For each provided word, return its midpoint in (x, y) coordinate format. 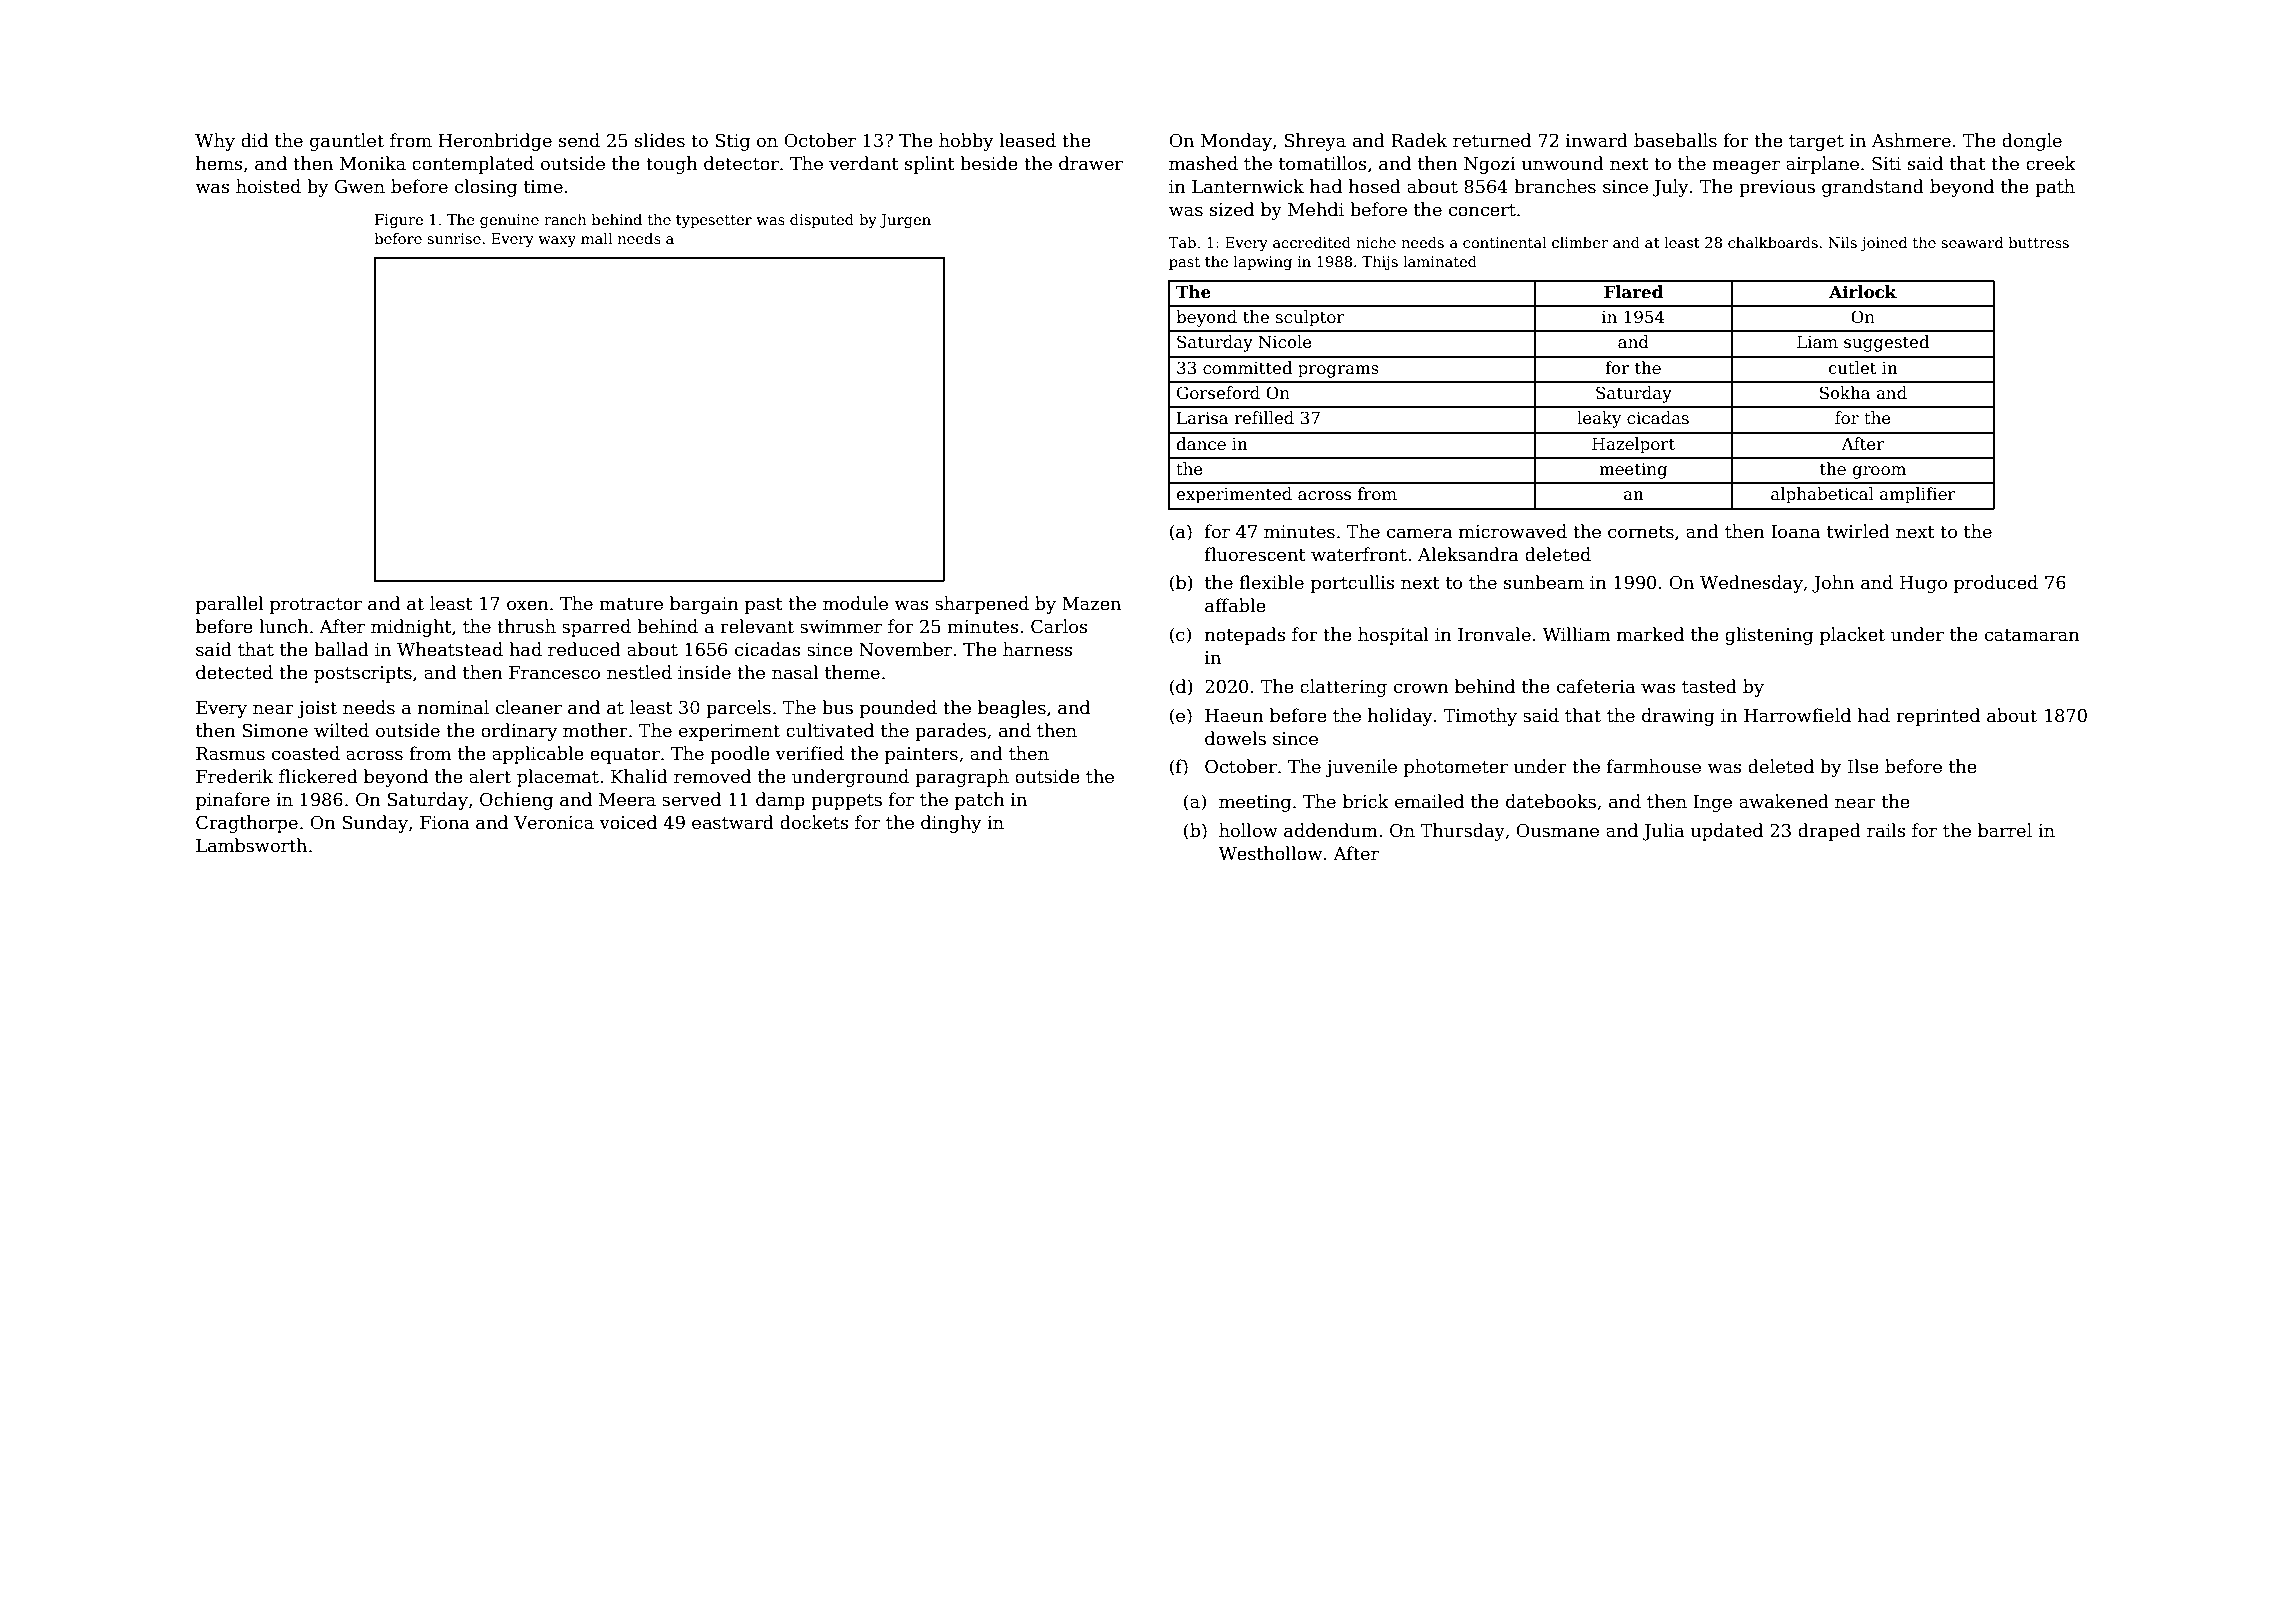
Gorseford (1218, 393)
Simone (275, 730)
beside (989, 163)
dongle (2032, 142)
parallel (229, 605)
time (543, 187)
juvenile (1361, 768)
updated (1727, 832)
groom (1879, 472)
